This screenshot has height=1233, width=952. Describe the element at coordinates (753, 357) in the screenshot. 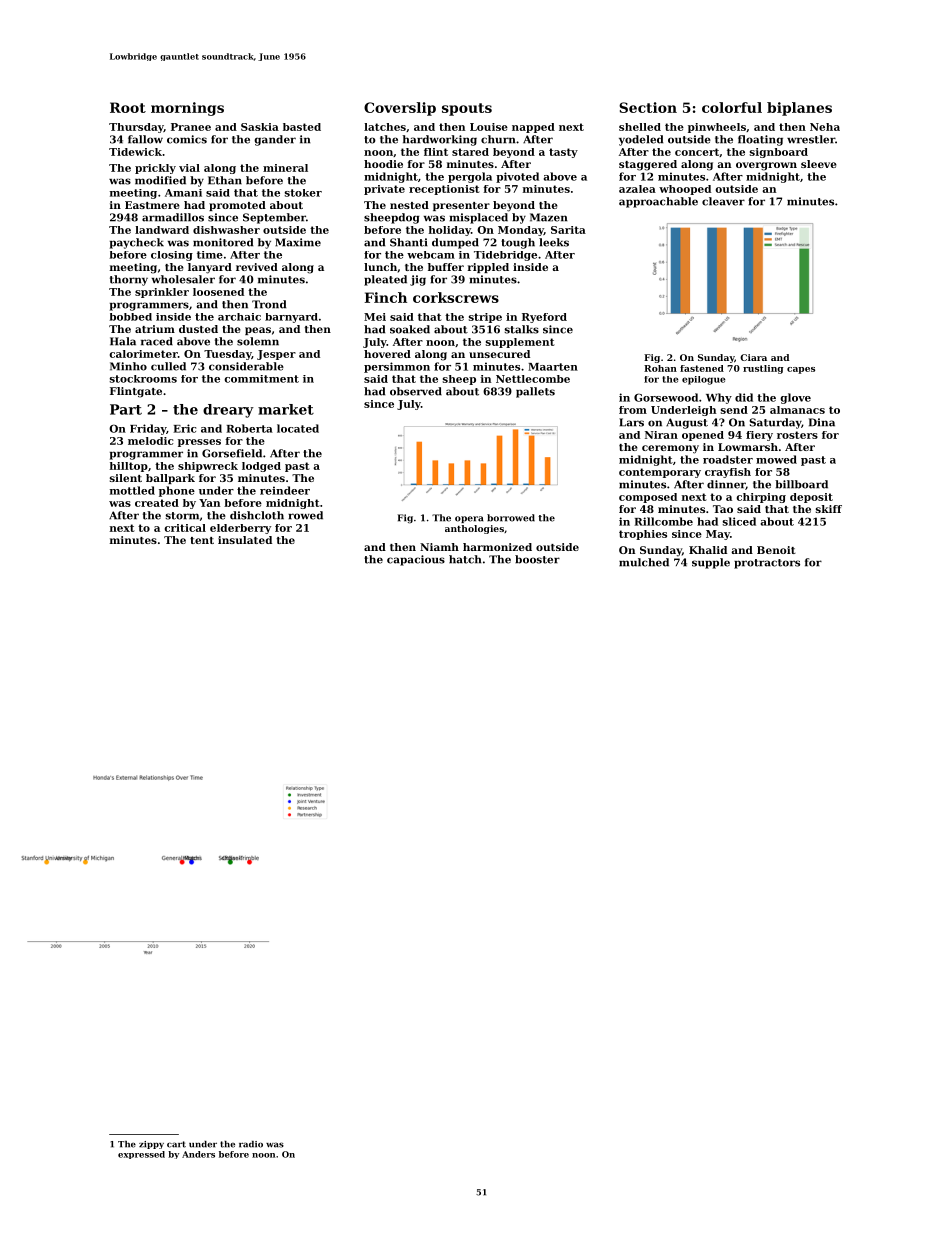

I see `Ciara` at that location.
